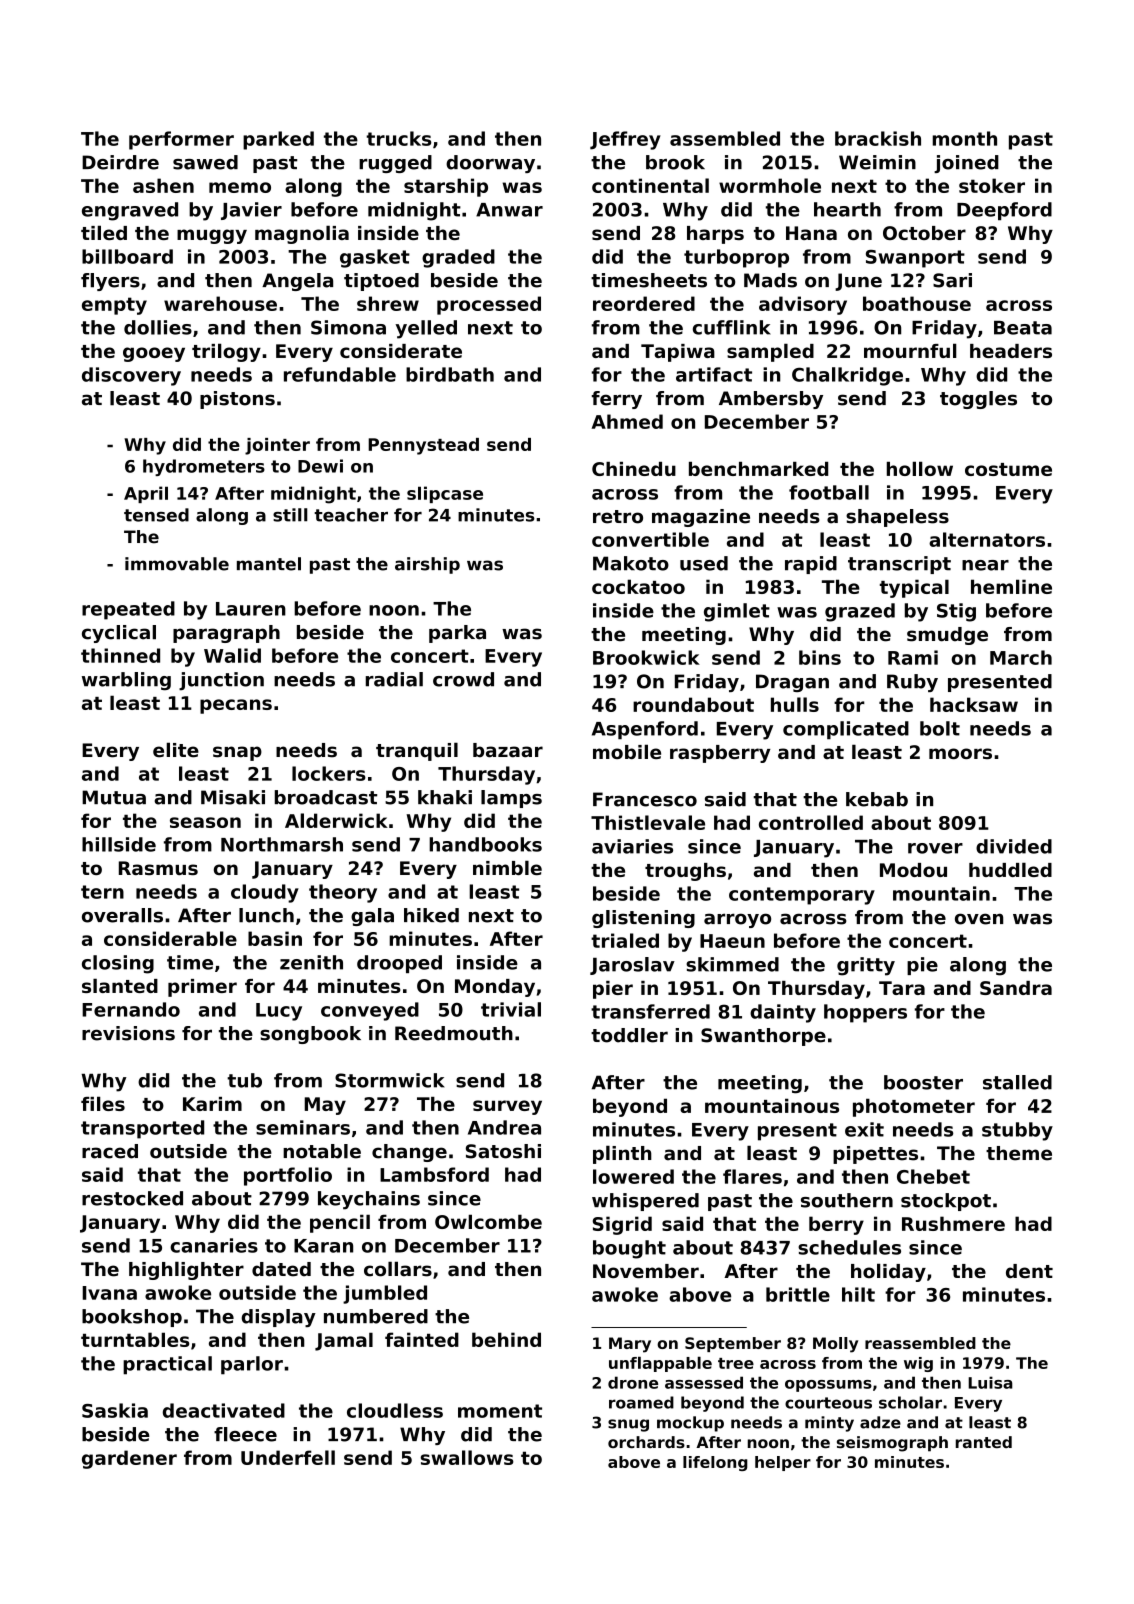 This page has width=1134, height=1604. I want to click on costume, so click(1008, 469).
